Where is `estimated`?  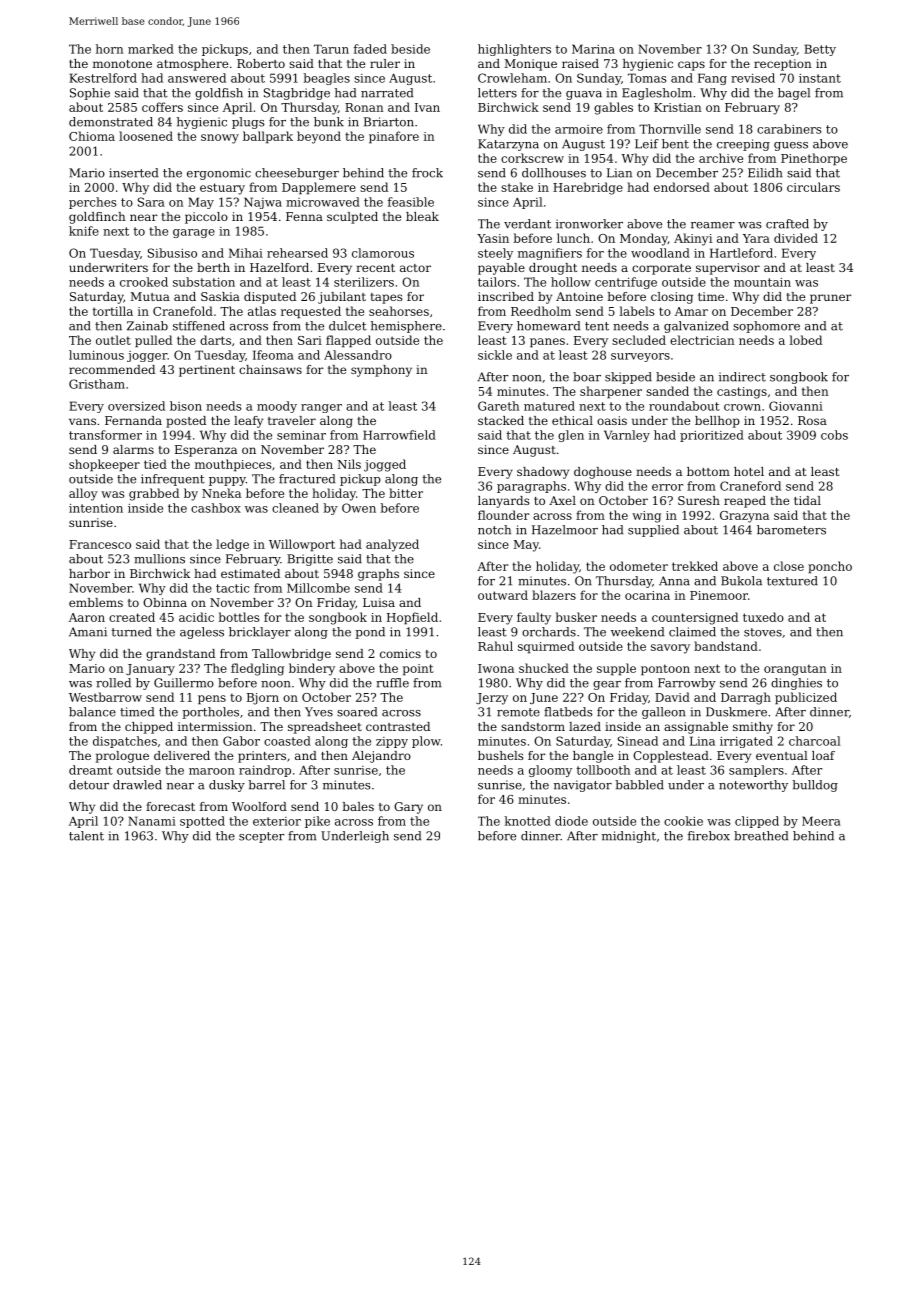 estimated is located at coordinates (250, 573).
